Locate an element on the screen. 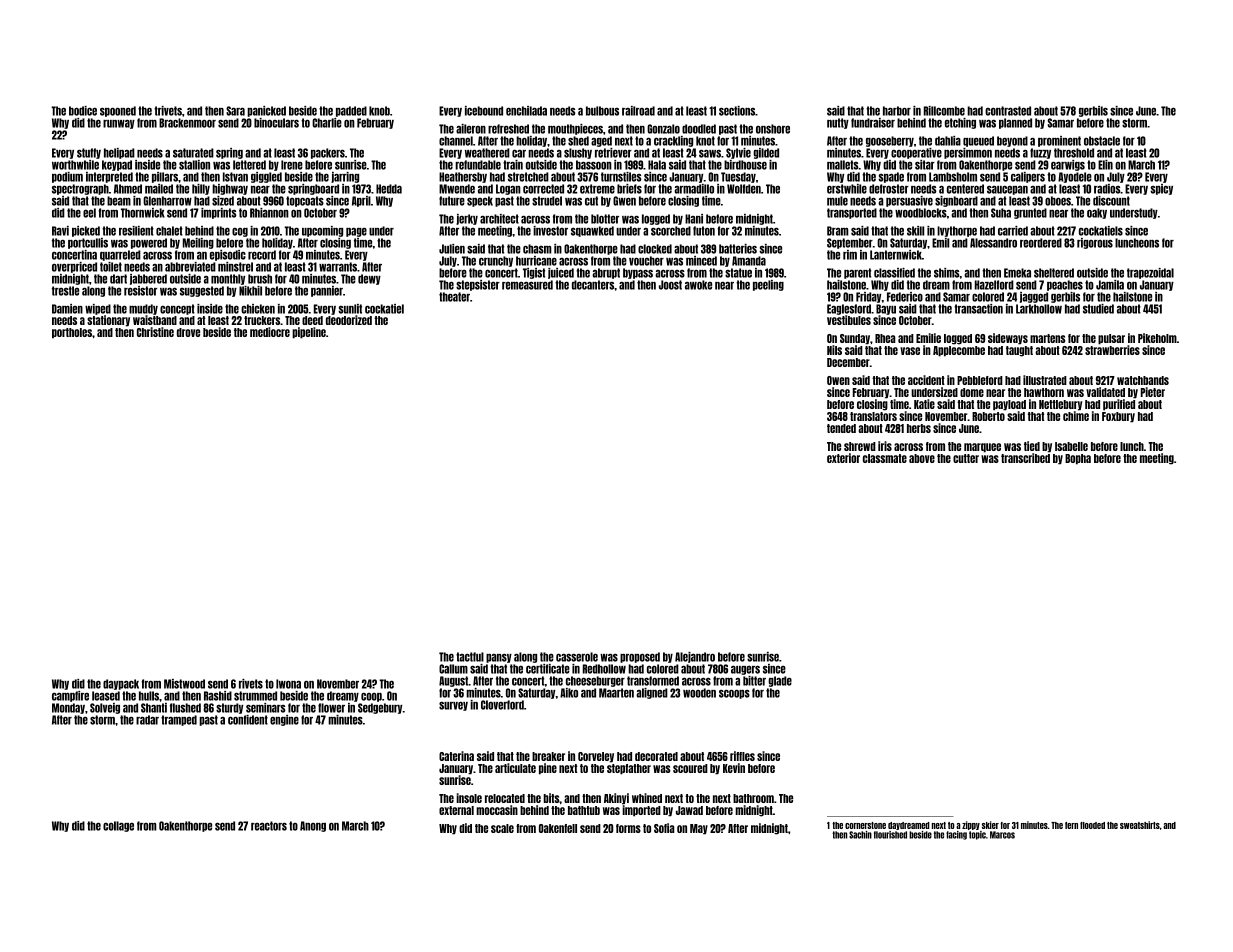 The width and height of the screenshot is (1233, 952). Thornwick is located at coordinates (143, 213).
